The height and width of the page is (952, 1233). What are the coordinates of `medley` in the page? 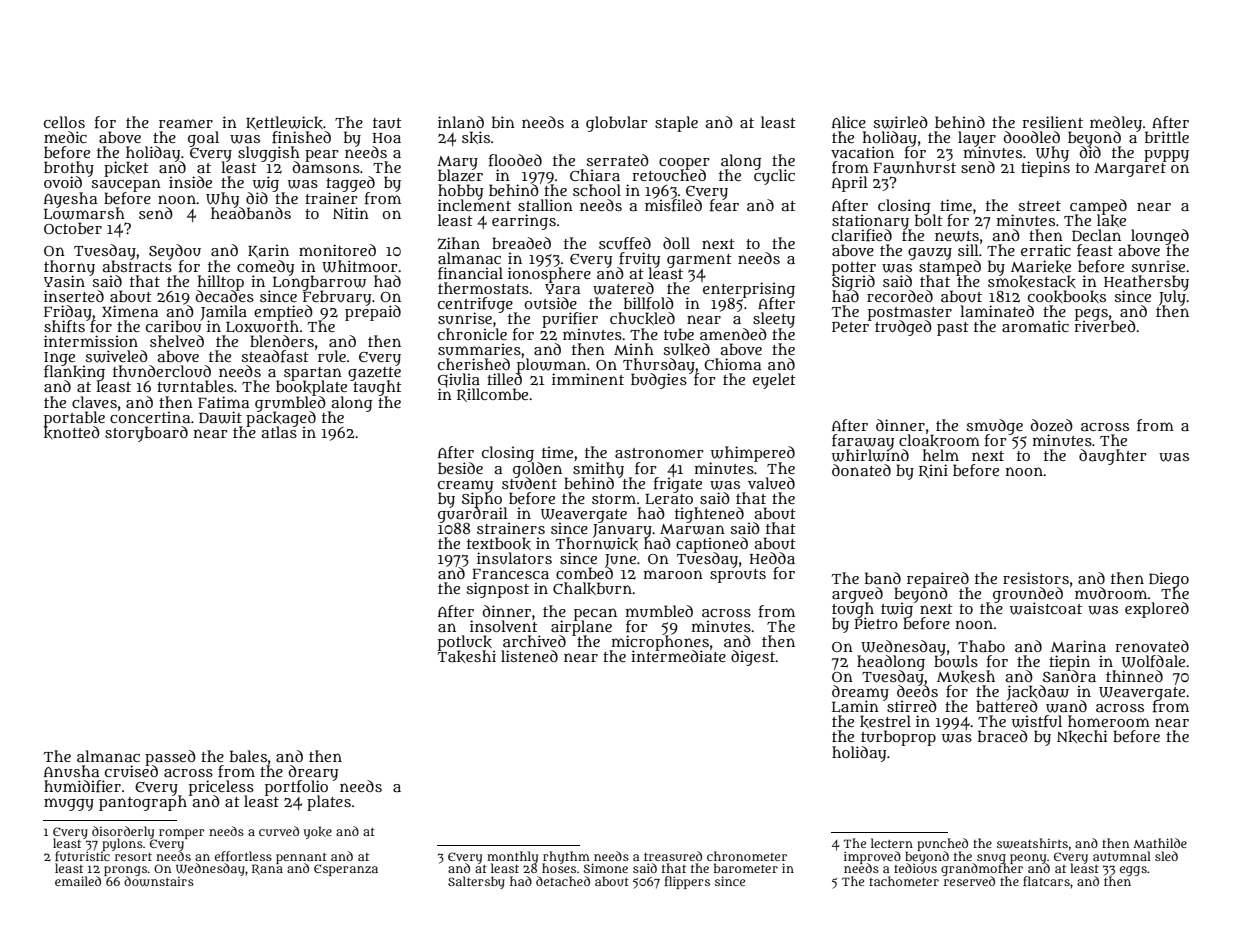 It's located at (1116, 124).
